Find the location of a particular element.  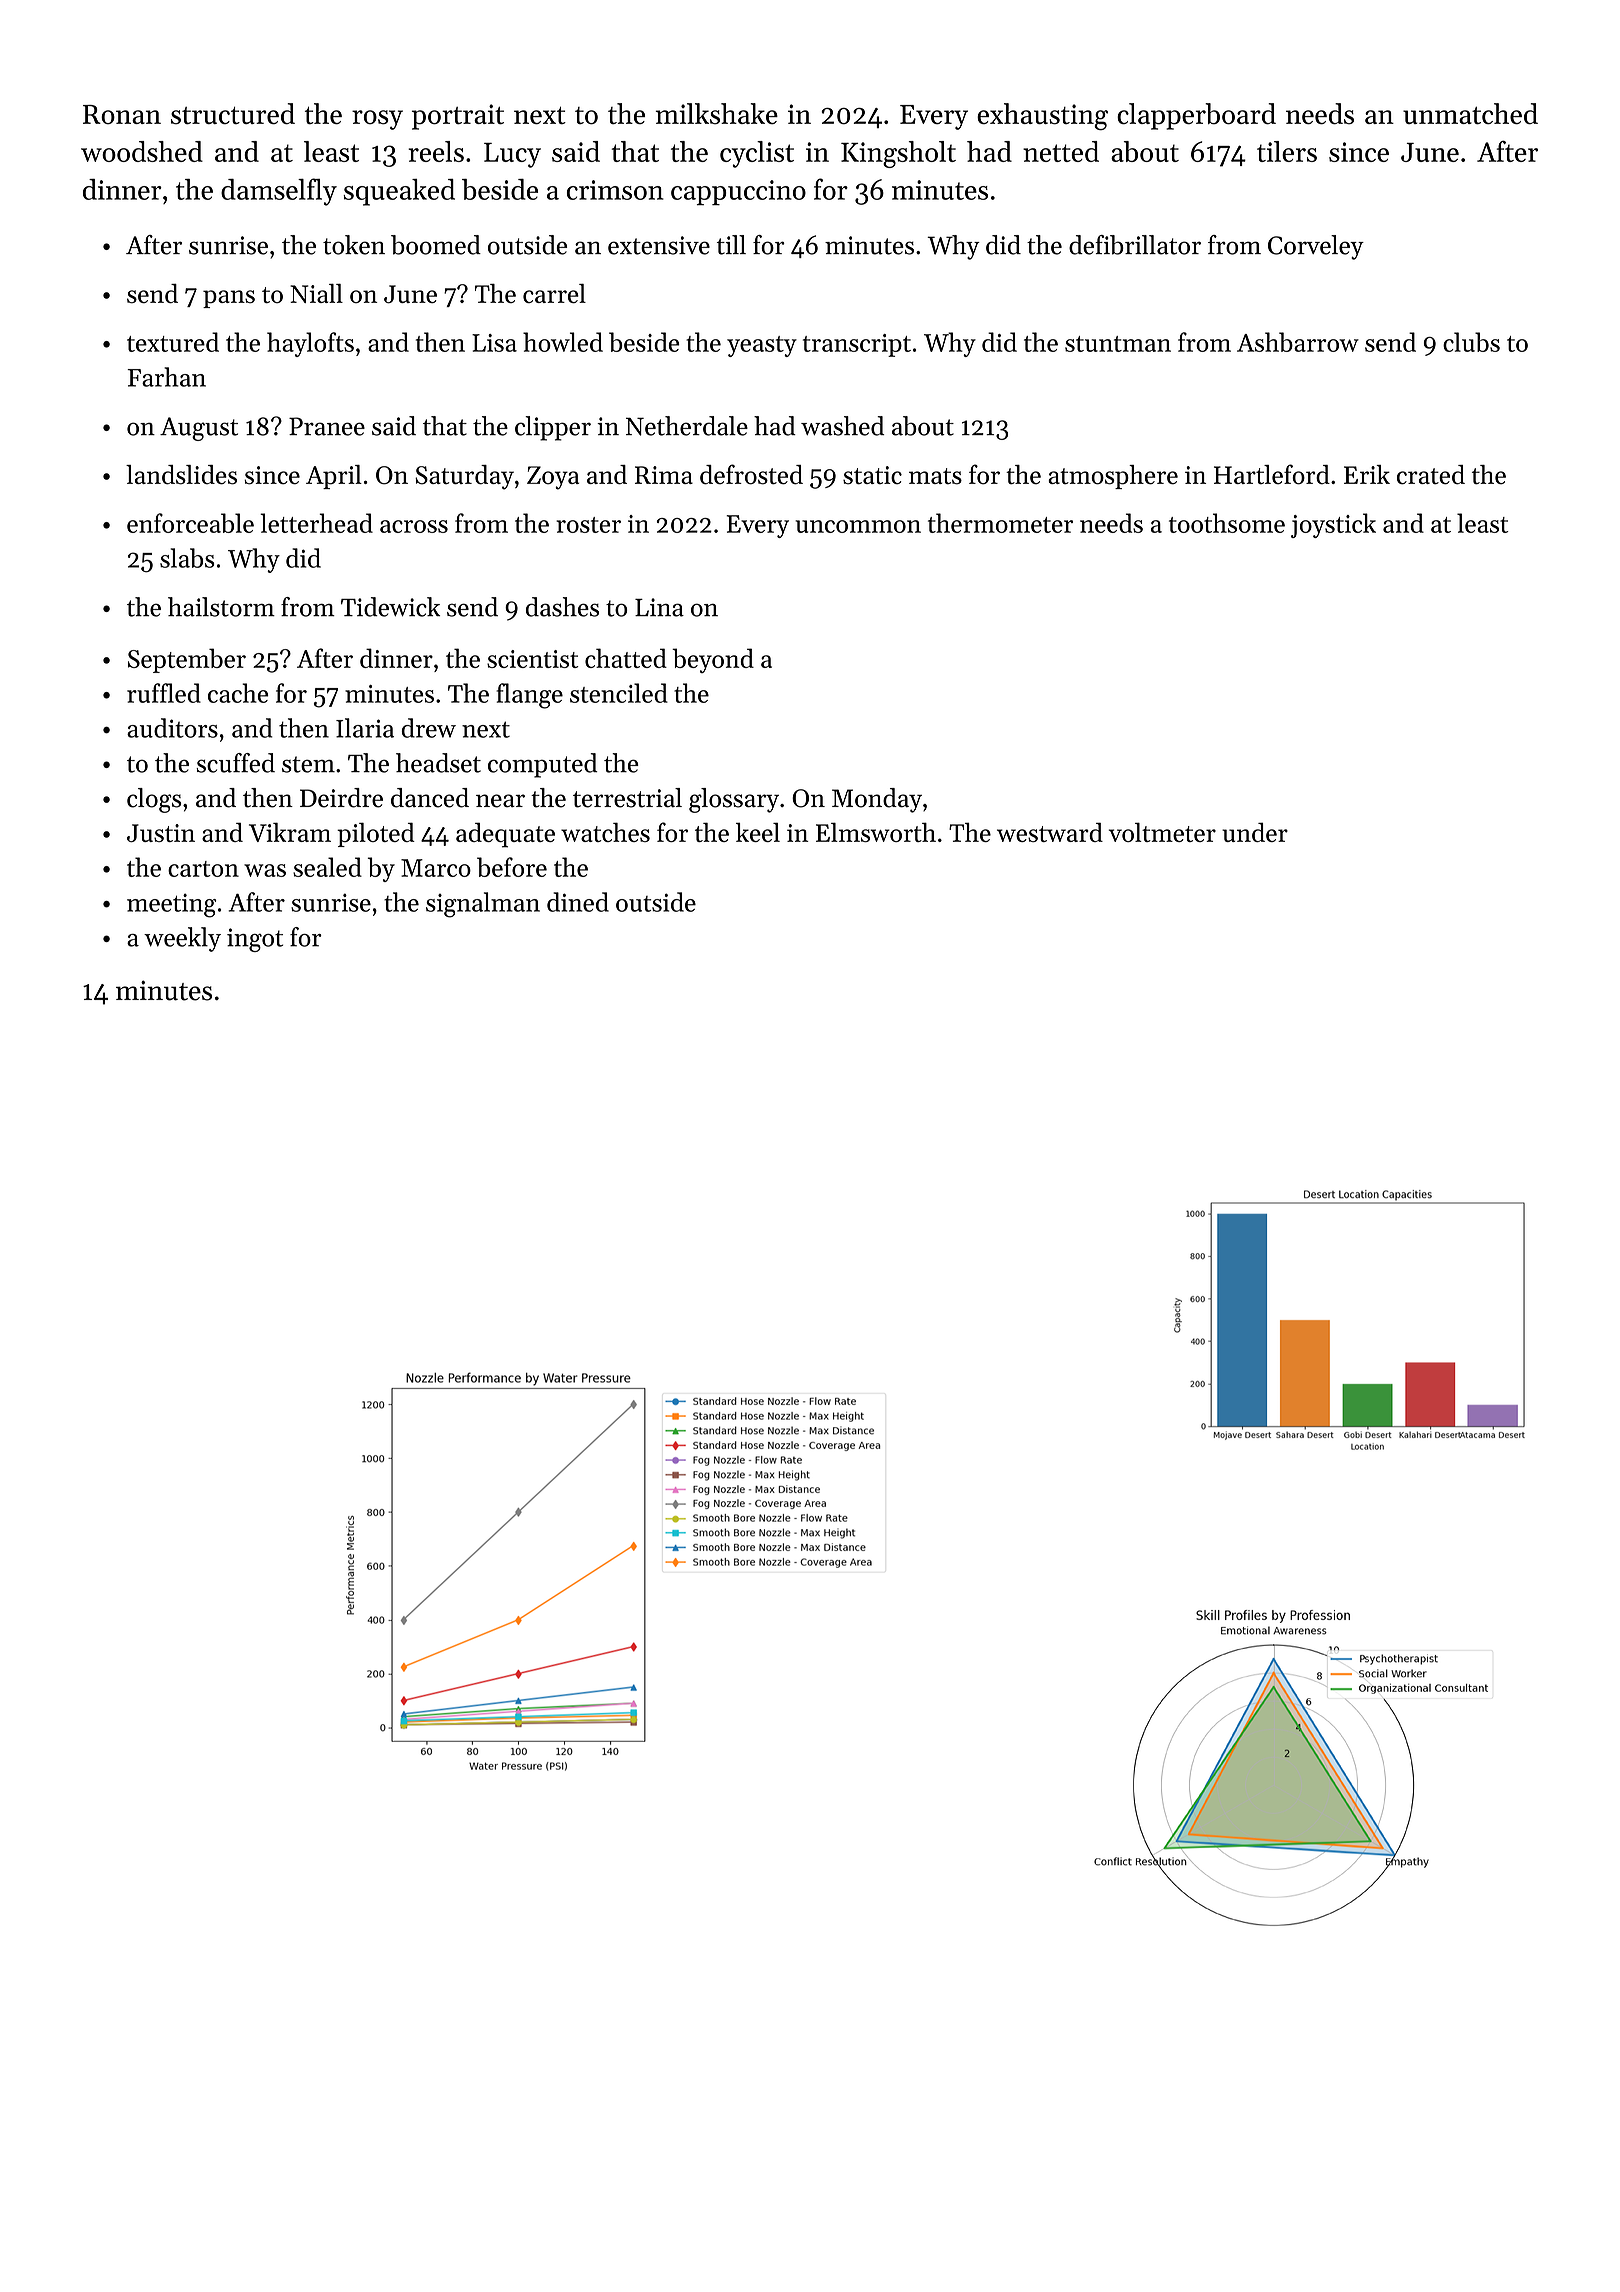

stuntman is located at coordinates (1118, 344).
